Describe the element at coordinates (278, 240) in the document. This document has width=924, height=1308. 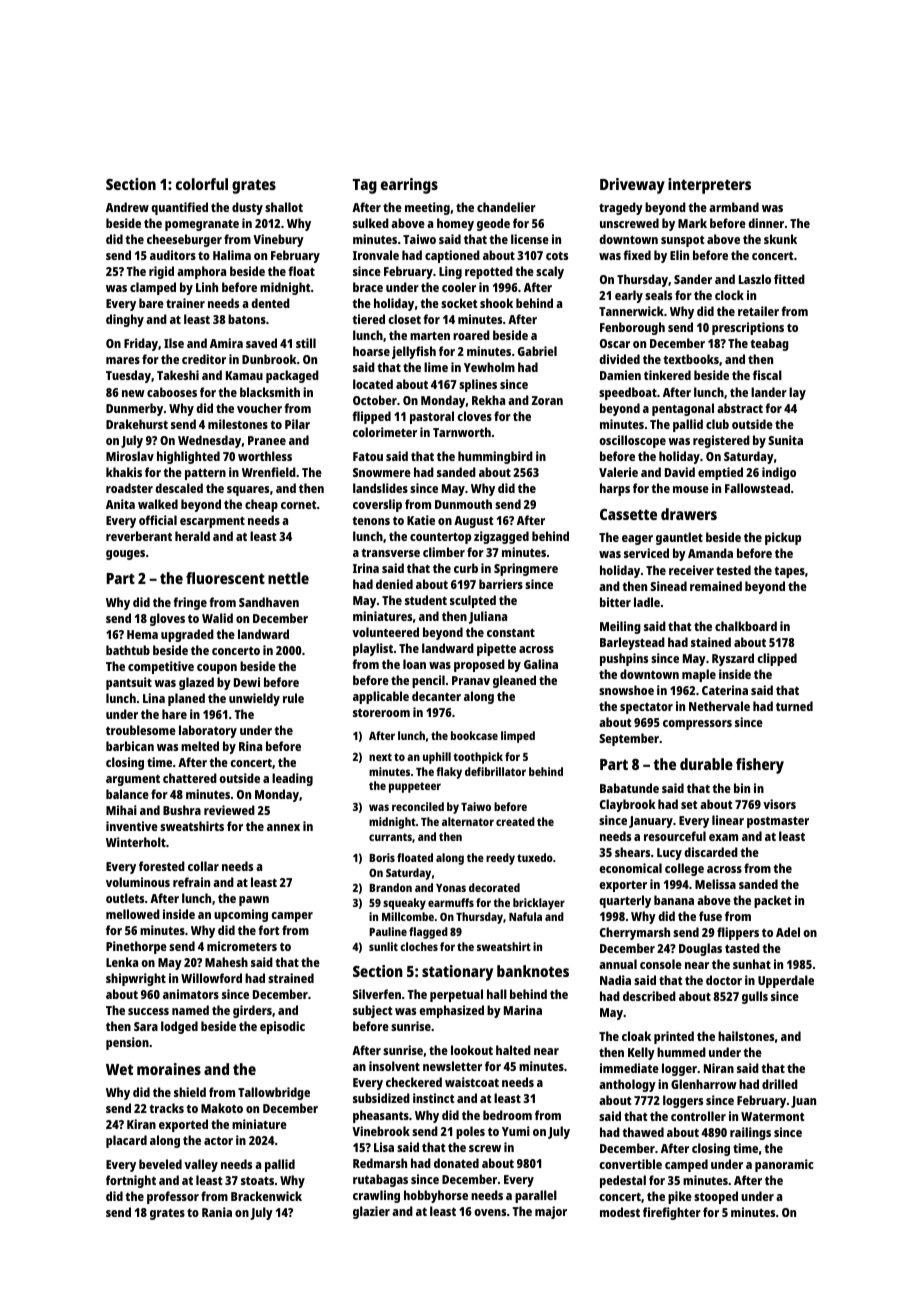
I see `Vinebury` at that location.
